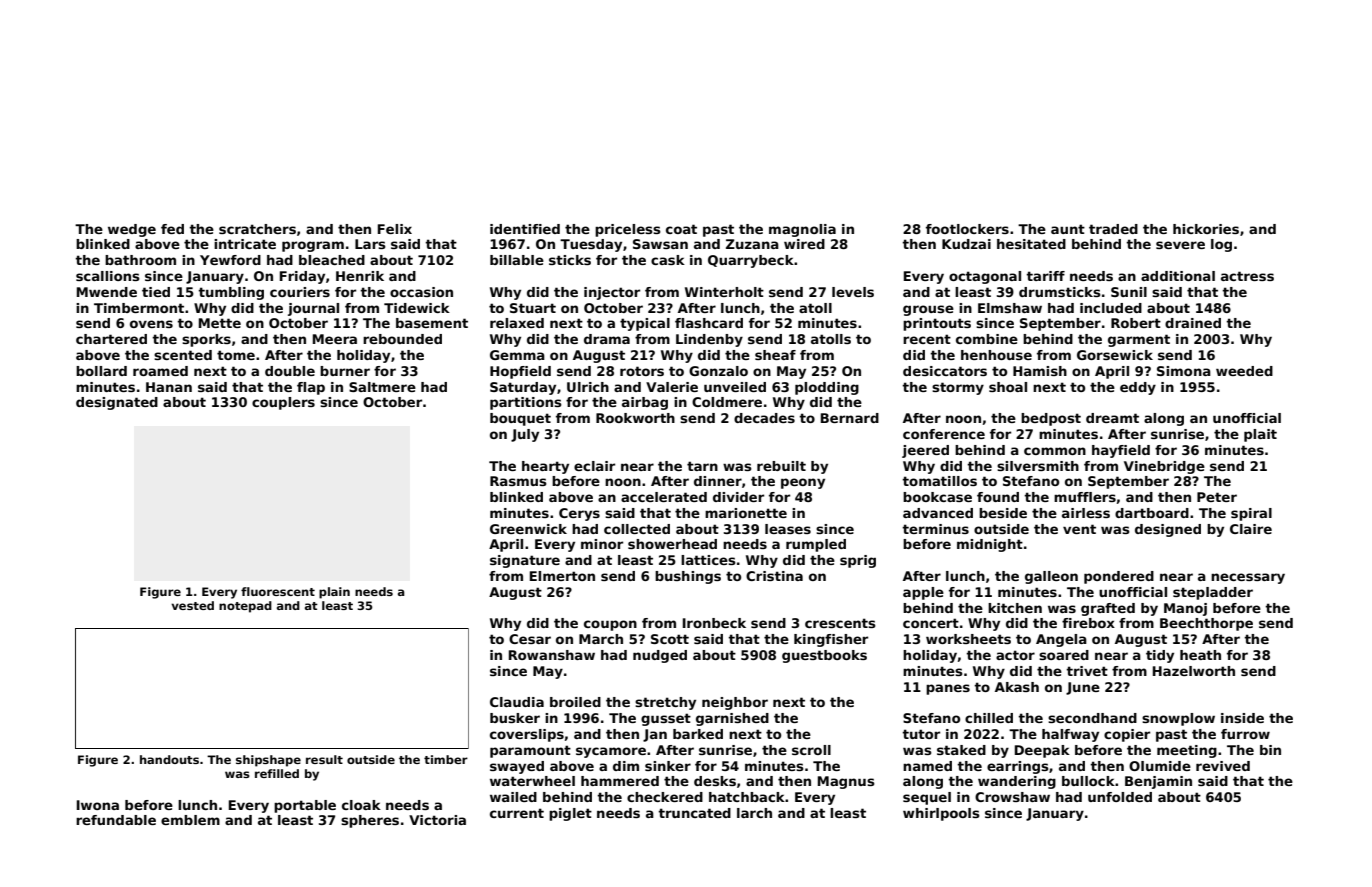  What do you see at coordinates (1164, 467) in the image?
I see `Vinebridge` at bounding box center [1164, 467].
